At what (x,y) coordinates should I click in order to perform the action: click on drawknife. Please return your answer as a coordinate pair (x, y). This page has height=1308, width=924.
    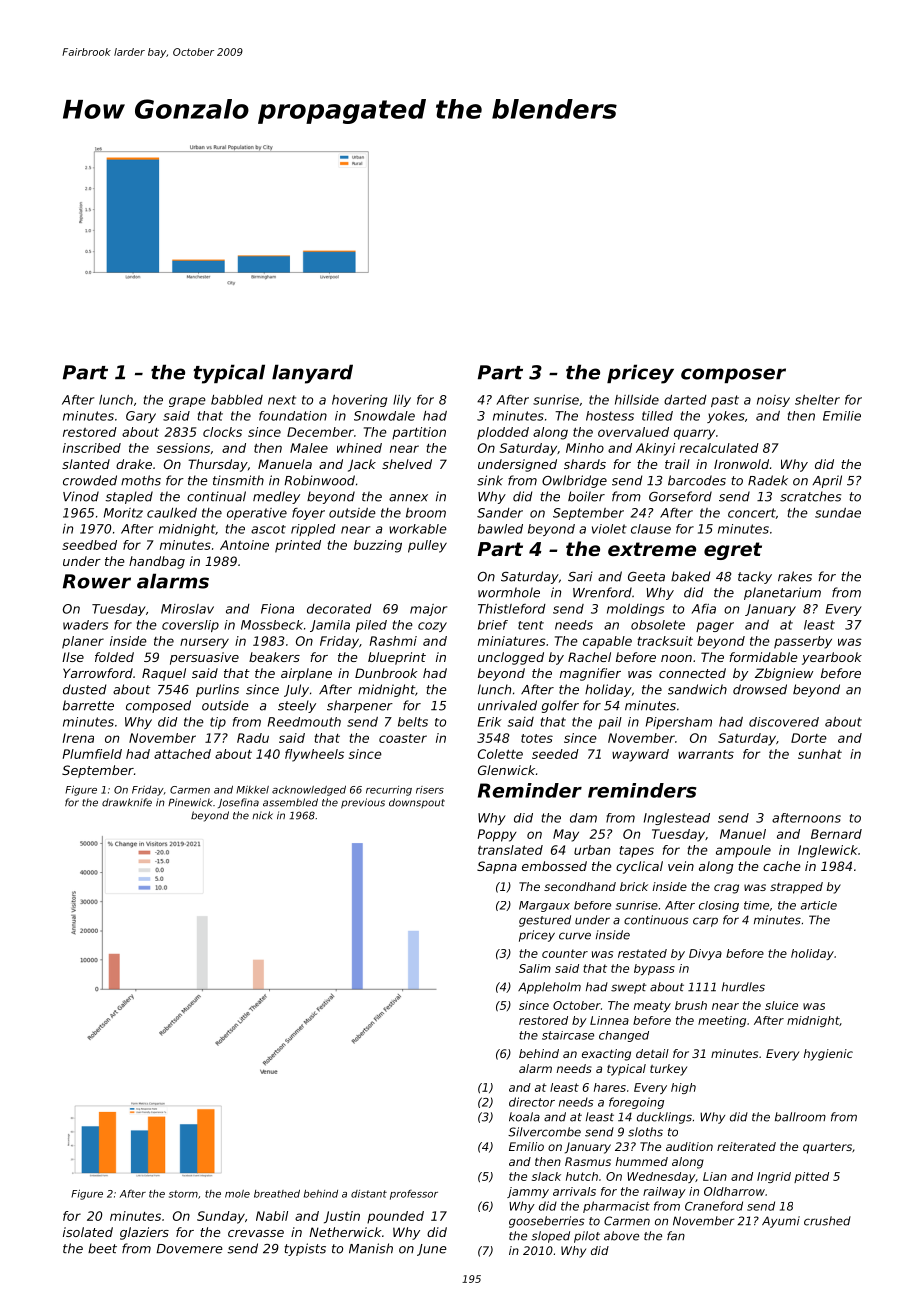
    Looking at the image, I should click on (127, 802).
